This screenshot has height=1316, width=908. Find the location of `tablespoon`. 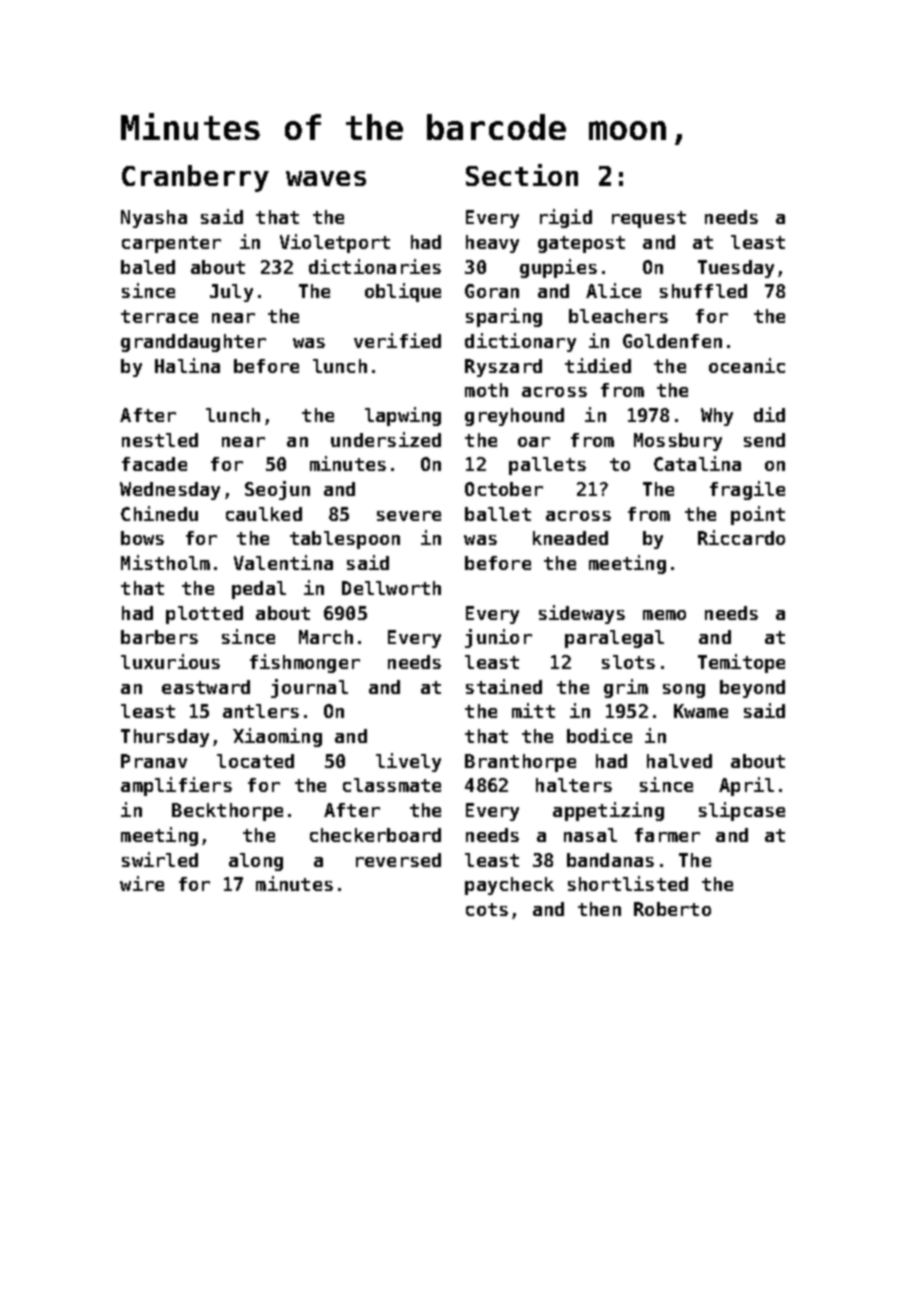

tablespoon is located at coordinates (345, 540).
